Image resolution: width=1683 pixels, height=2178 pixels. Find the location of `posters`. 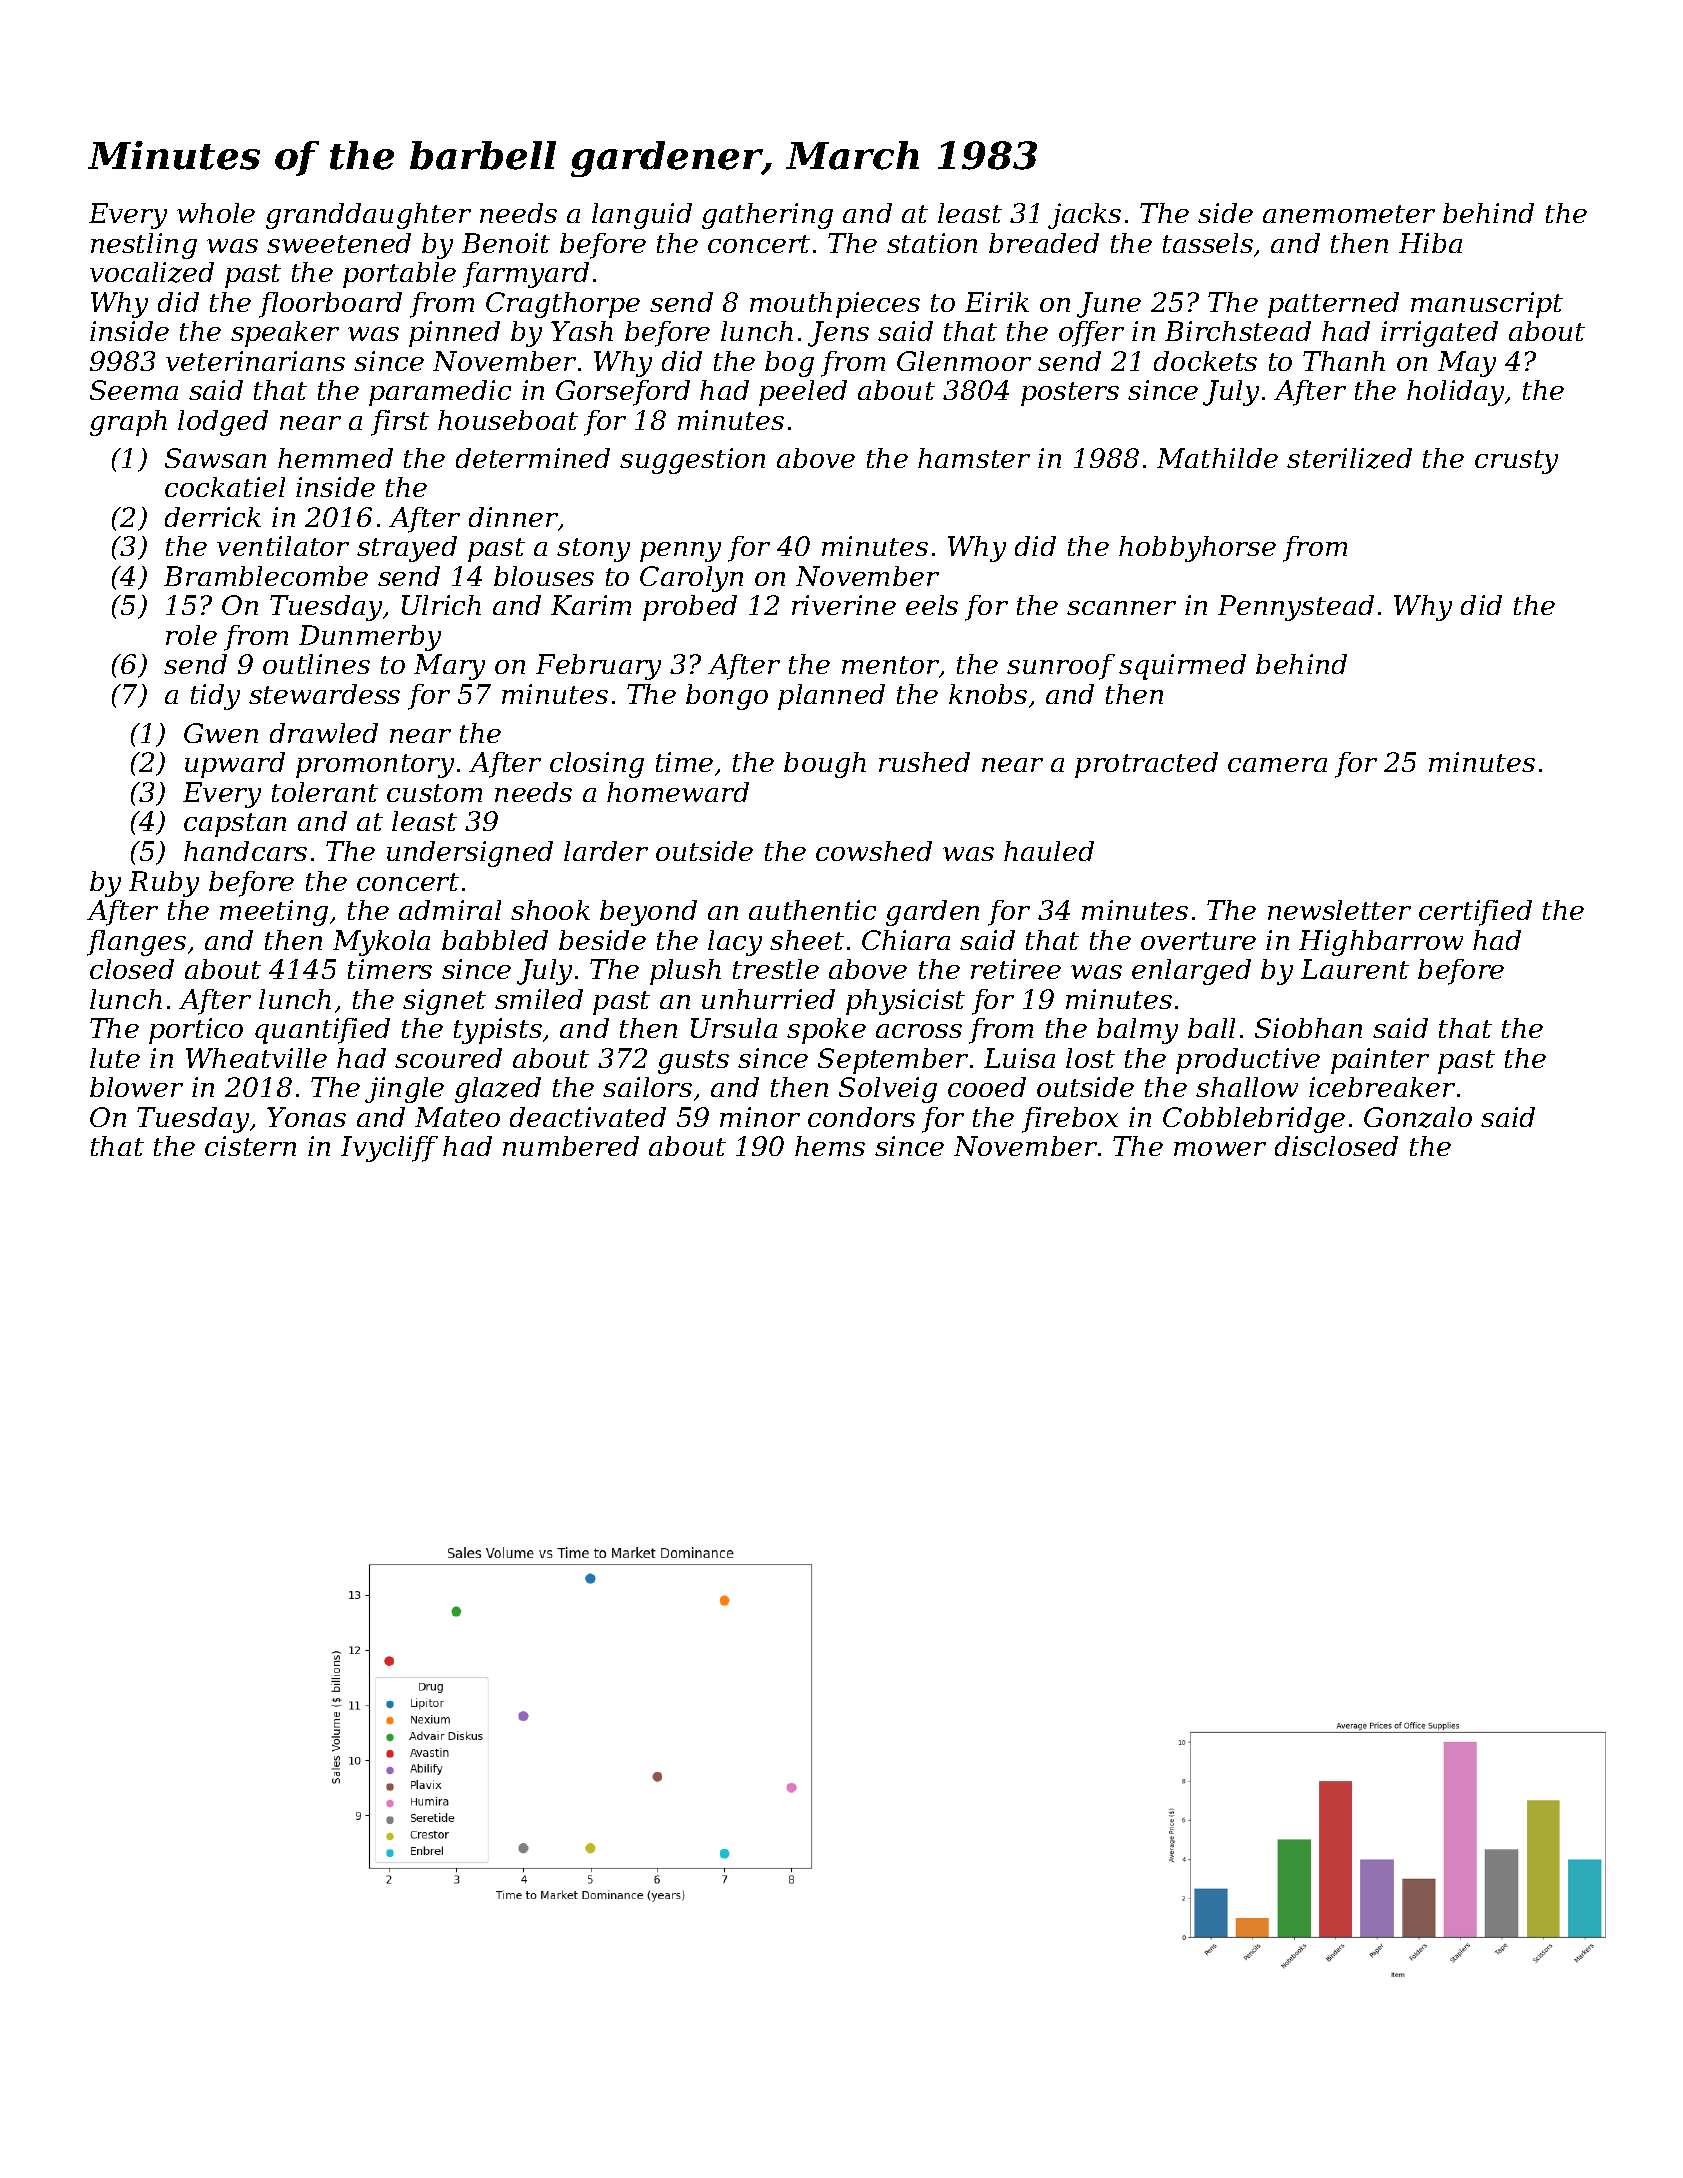

posters is located at coordinates (1070, 394).
